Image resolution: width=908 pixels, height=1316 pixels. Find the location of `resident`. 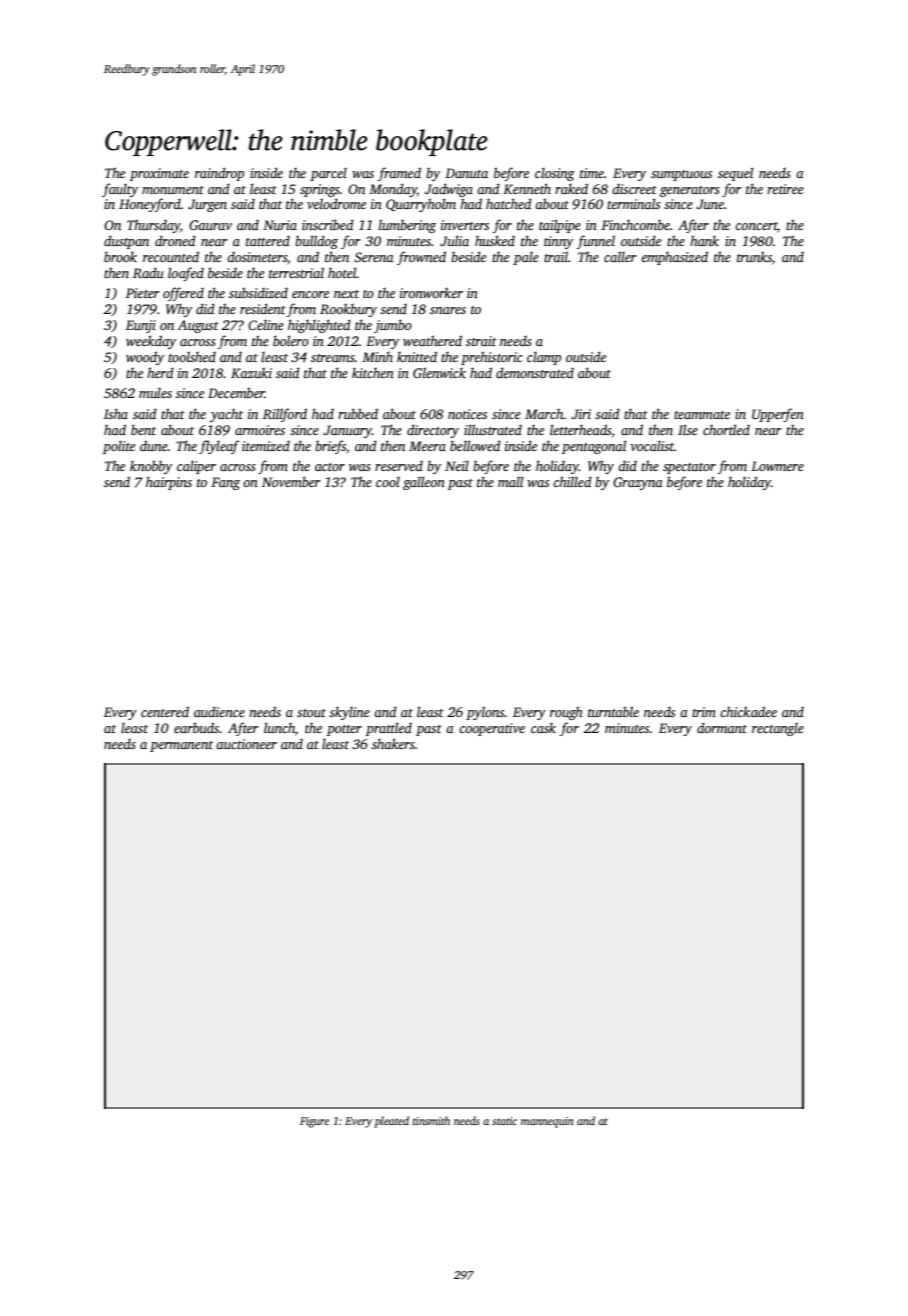

resident is located at coordinates (263, 308).
